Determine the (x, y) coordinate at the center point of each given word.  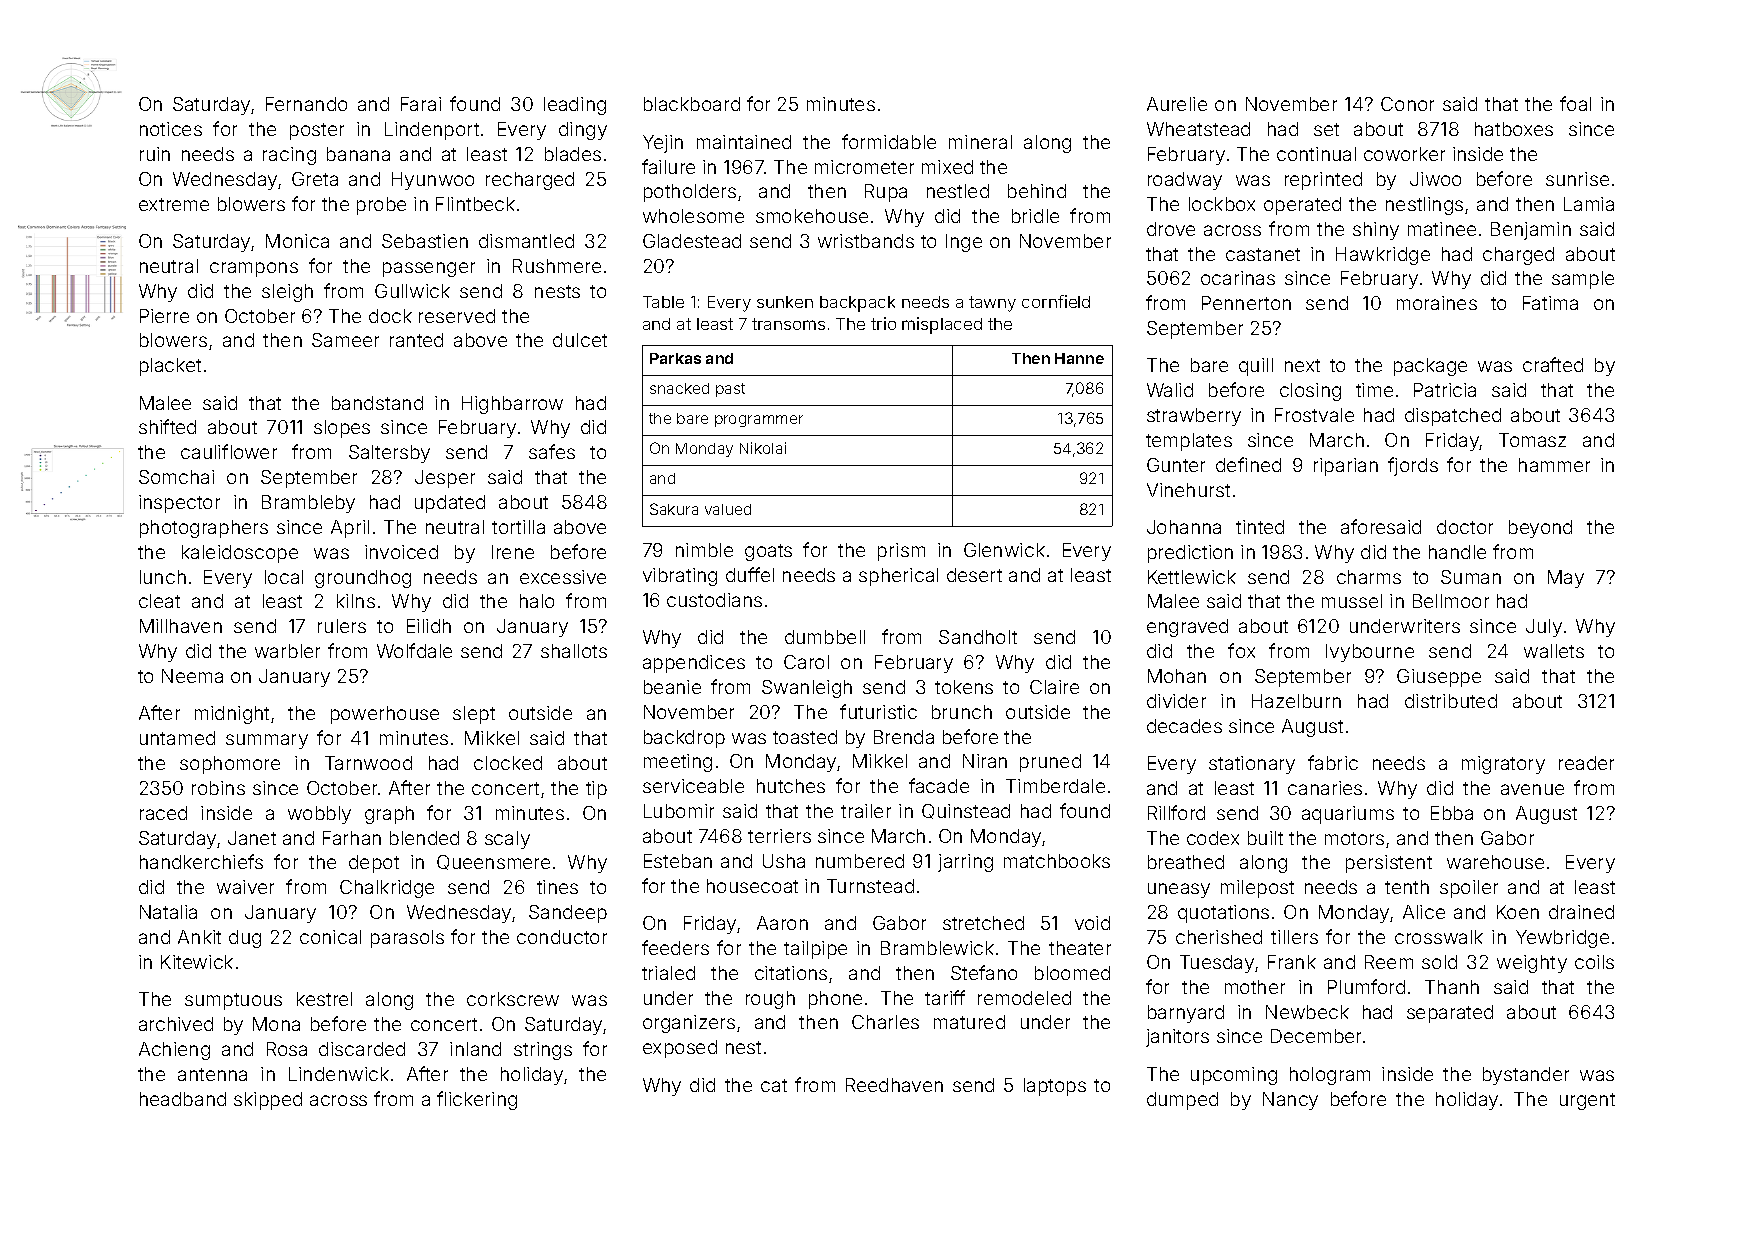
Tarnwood (368, 763)
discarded (362, 1049)
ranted (416, 340)
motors (1354, 838)
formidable (889, 141)
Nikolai (763, 448)
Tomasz (1532, 440)
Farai (421, 104)
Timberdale (1055, 786)
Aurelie (1177, 104)
